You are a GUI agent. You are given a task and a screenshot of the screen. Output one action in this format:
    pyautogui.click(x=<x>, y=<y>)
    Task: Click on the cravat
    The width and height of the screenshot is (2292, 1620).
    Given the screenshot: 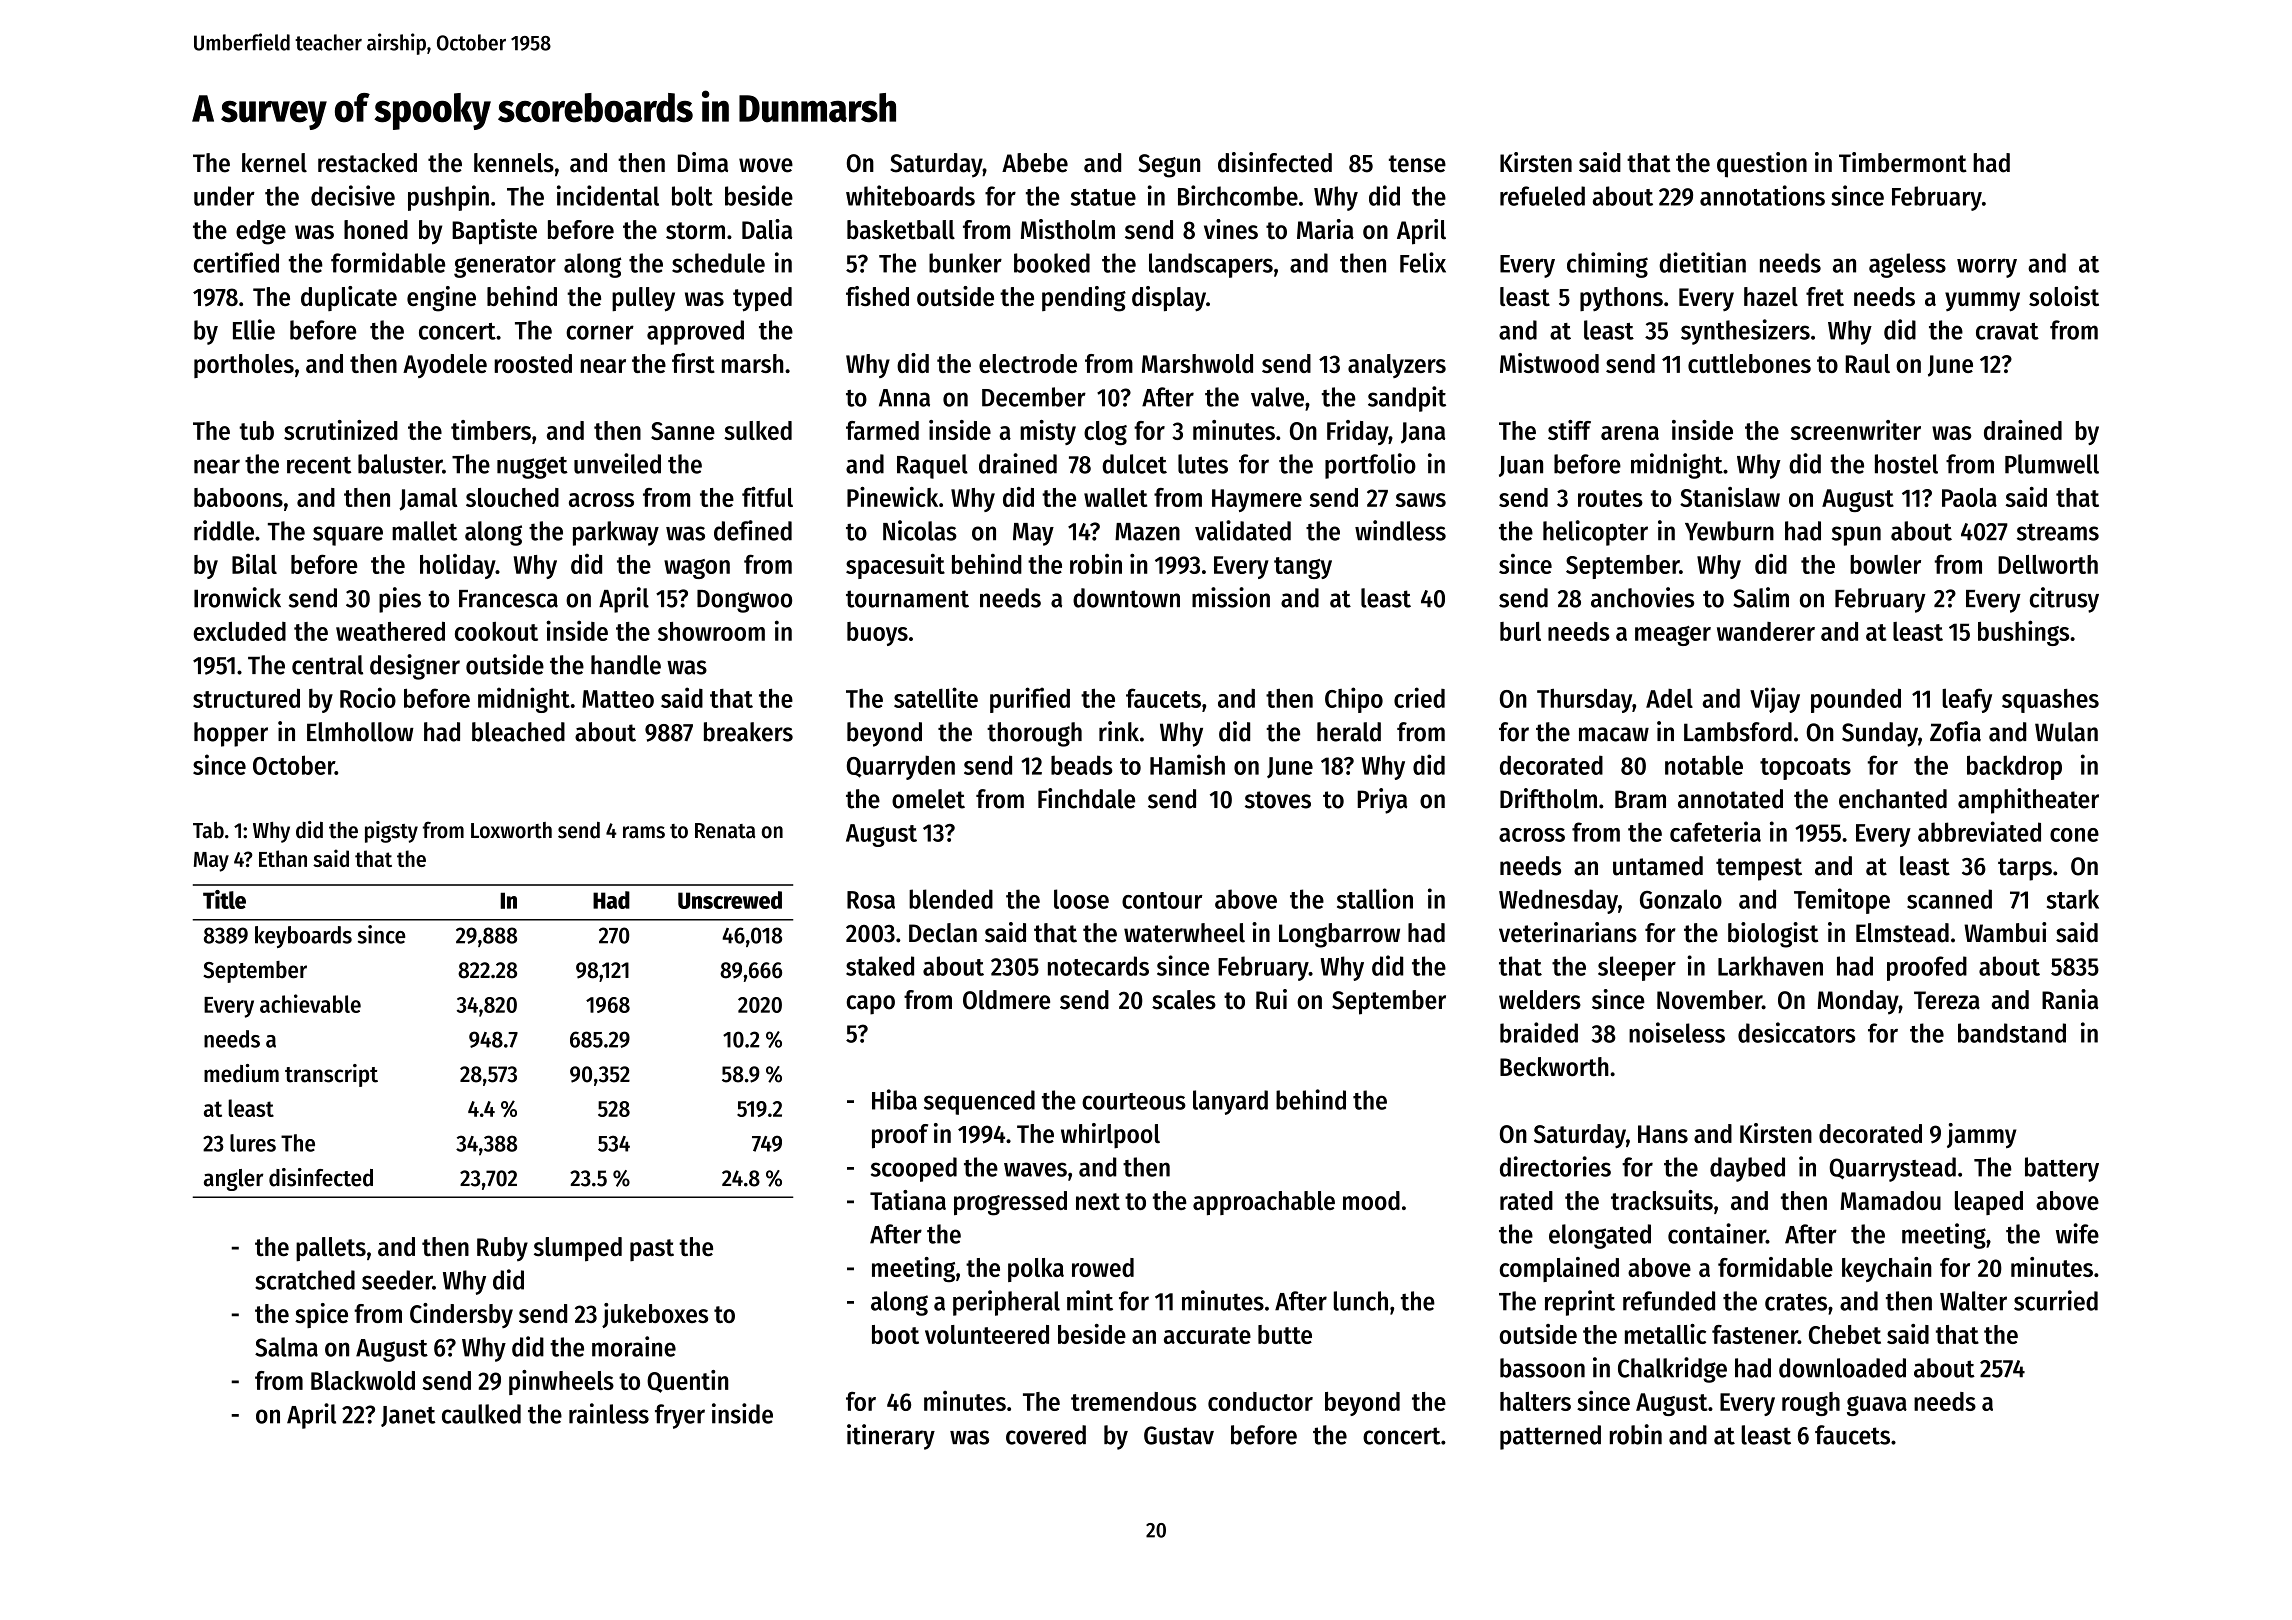 What is the action you would take?
    pyautogui.click(x=2007, y=331)
